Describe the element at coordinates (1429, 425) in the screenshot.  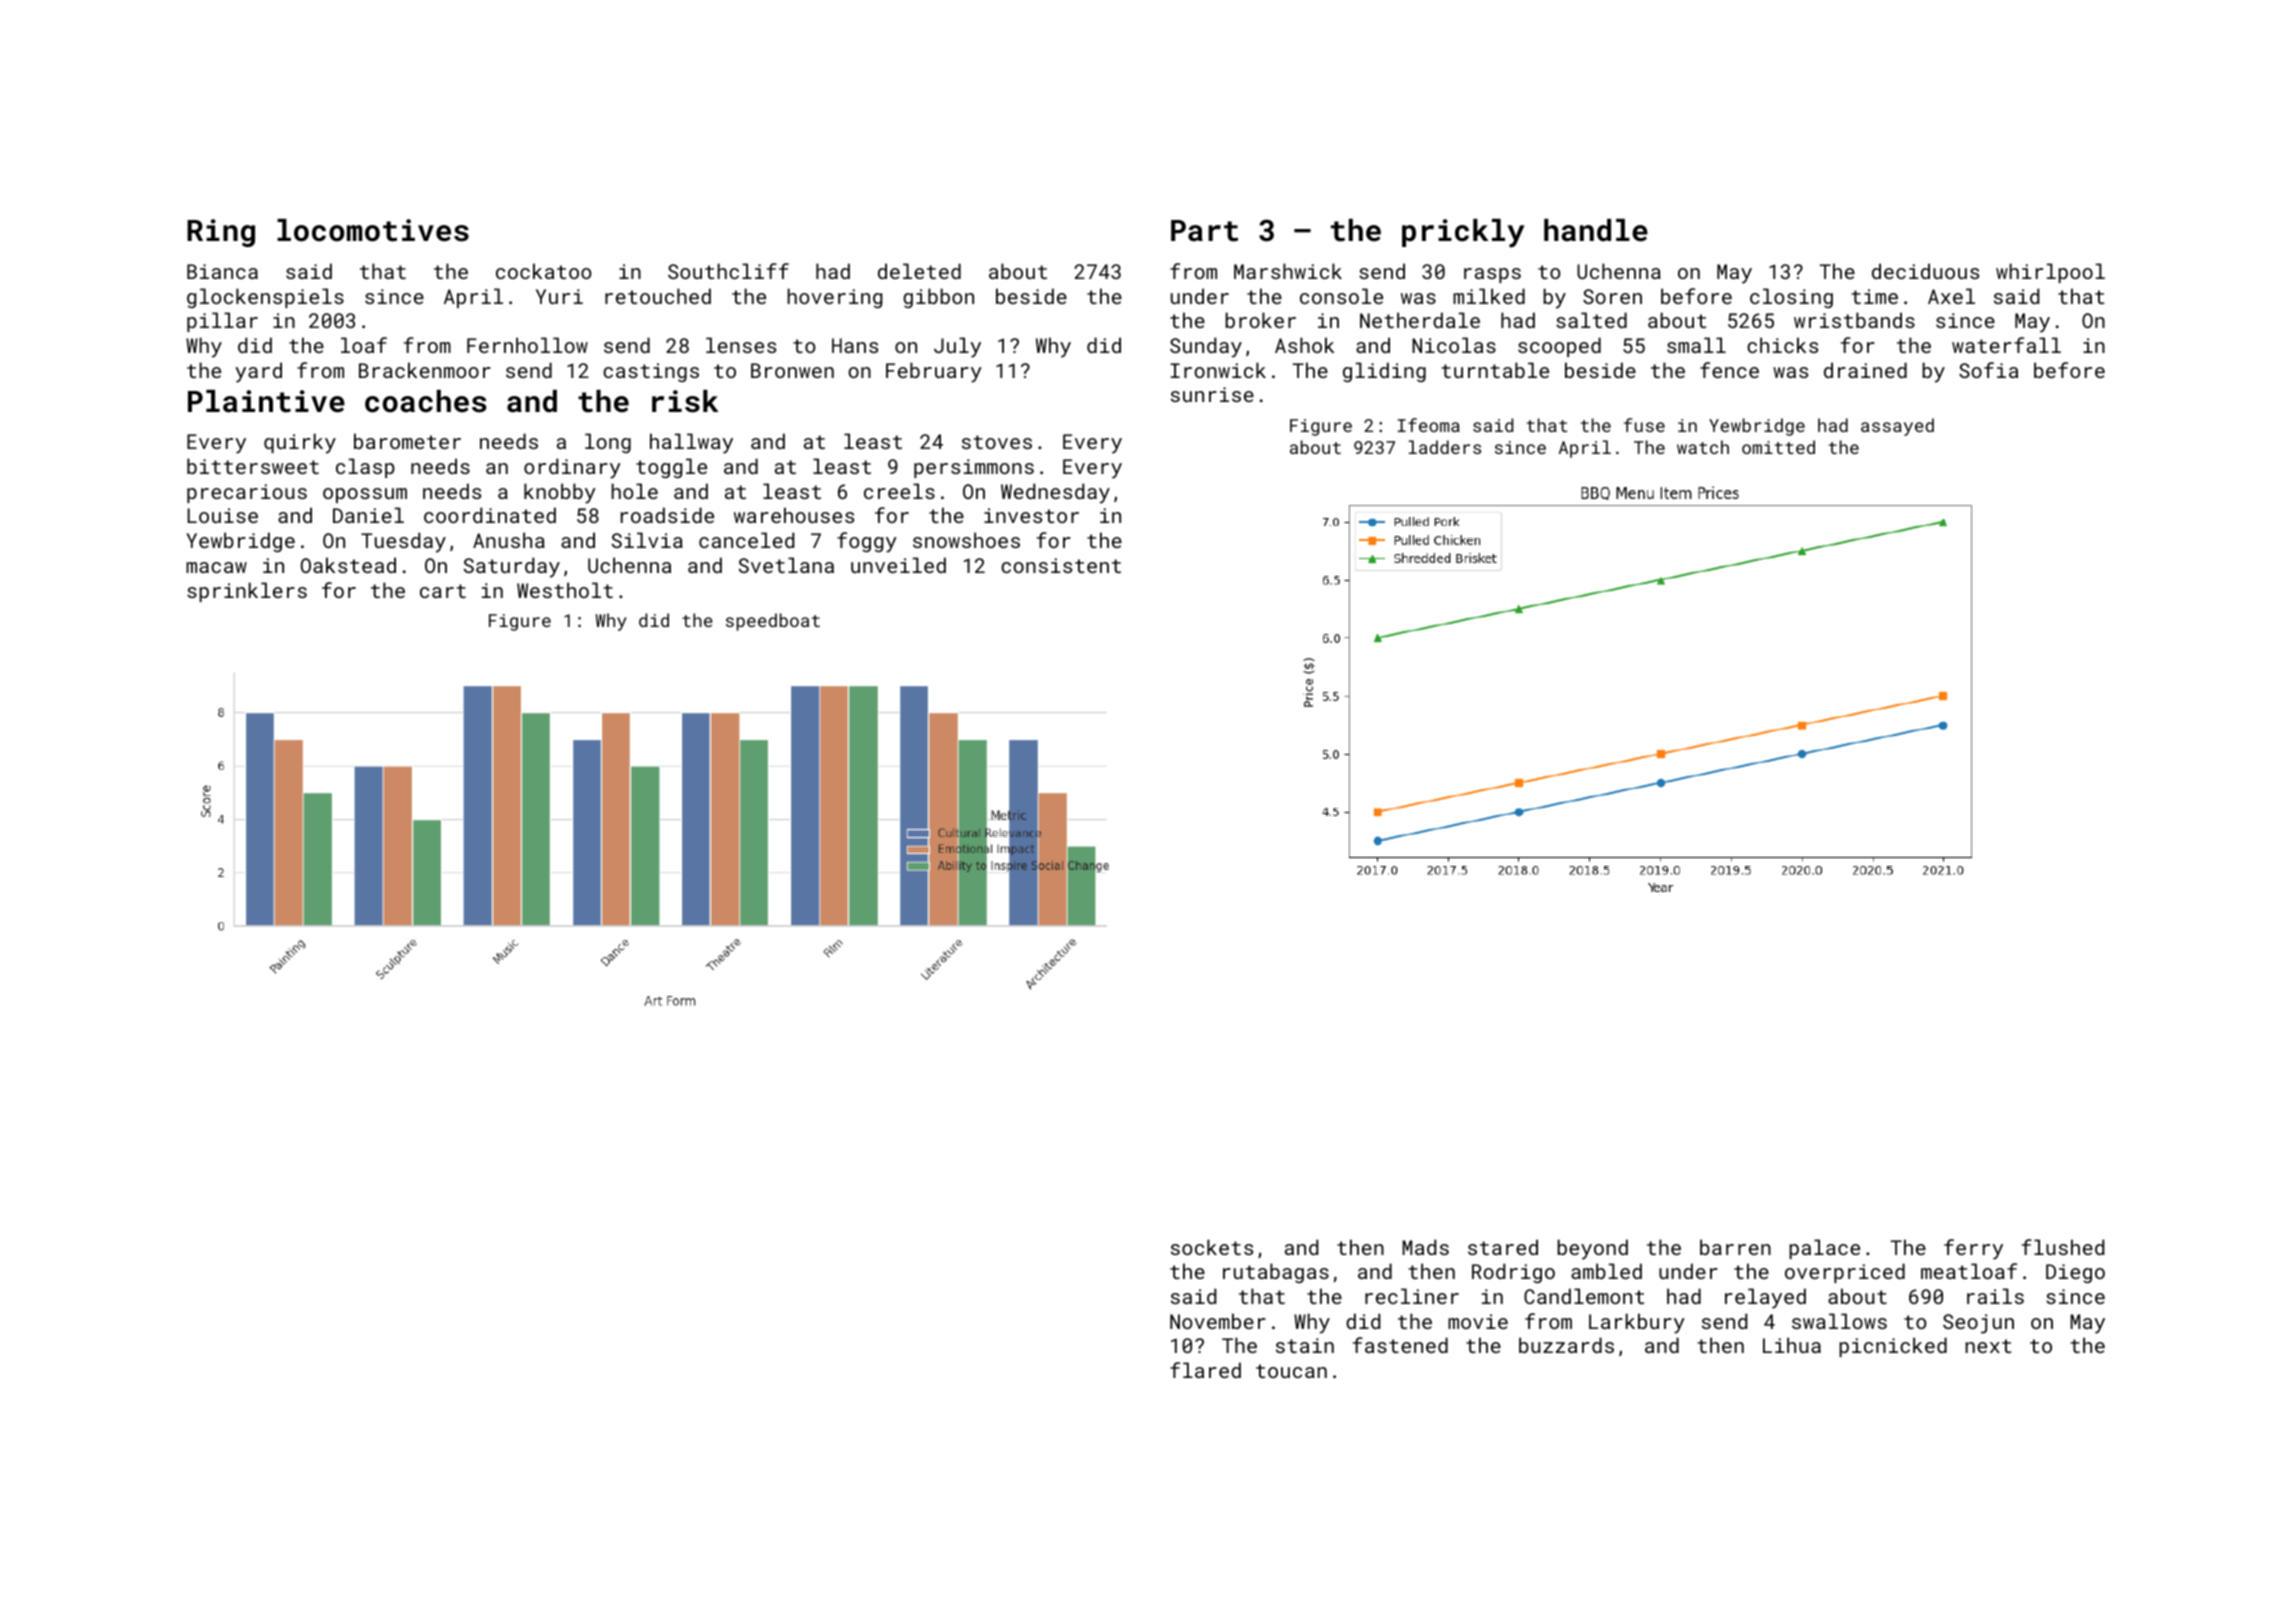
I see `Ifeoma` at that location.
